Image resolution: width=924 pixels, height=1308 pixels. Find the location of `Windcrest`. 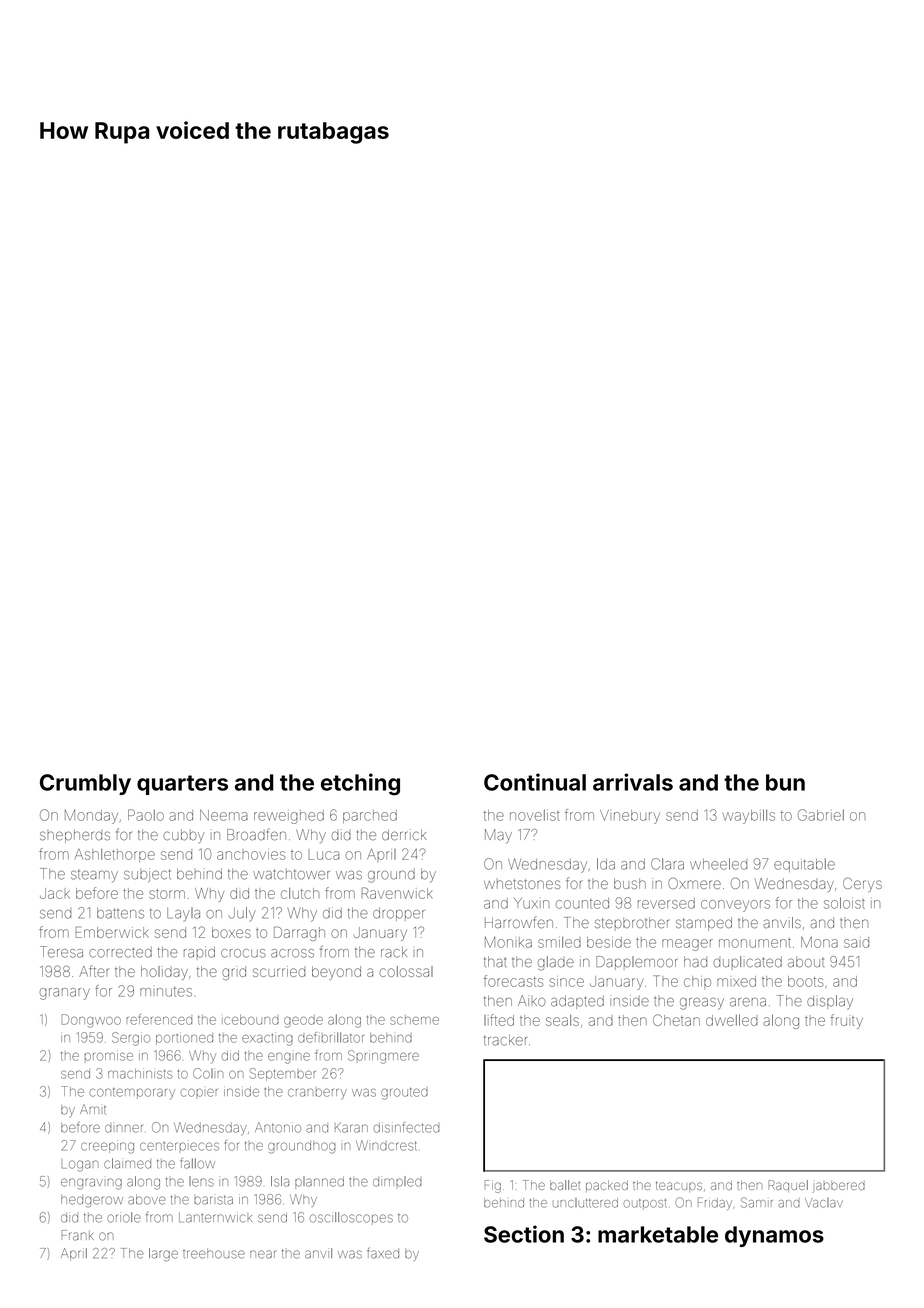

Windcrest is located at coordinates (386, 1145).
